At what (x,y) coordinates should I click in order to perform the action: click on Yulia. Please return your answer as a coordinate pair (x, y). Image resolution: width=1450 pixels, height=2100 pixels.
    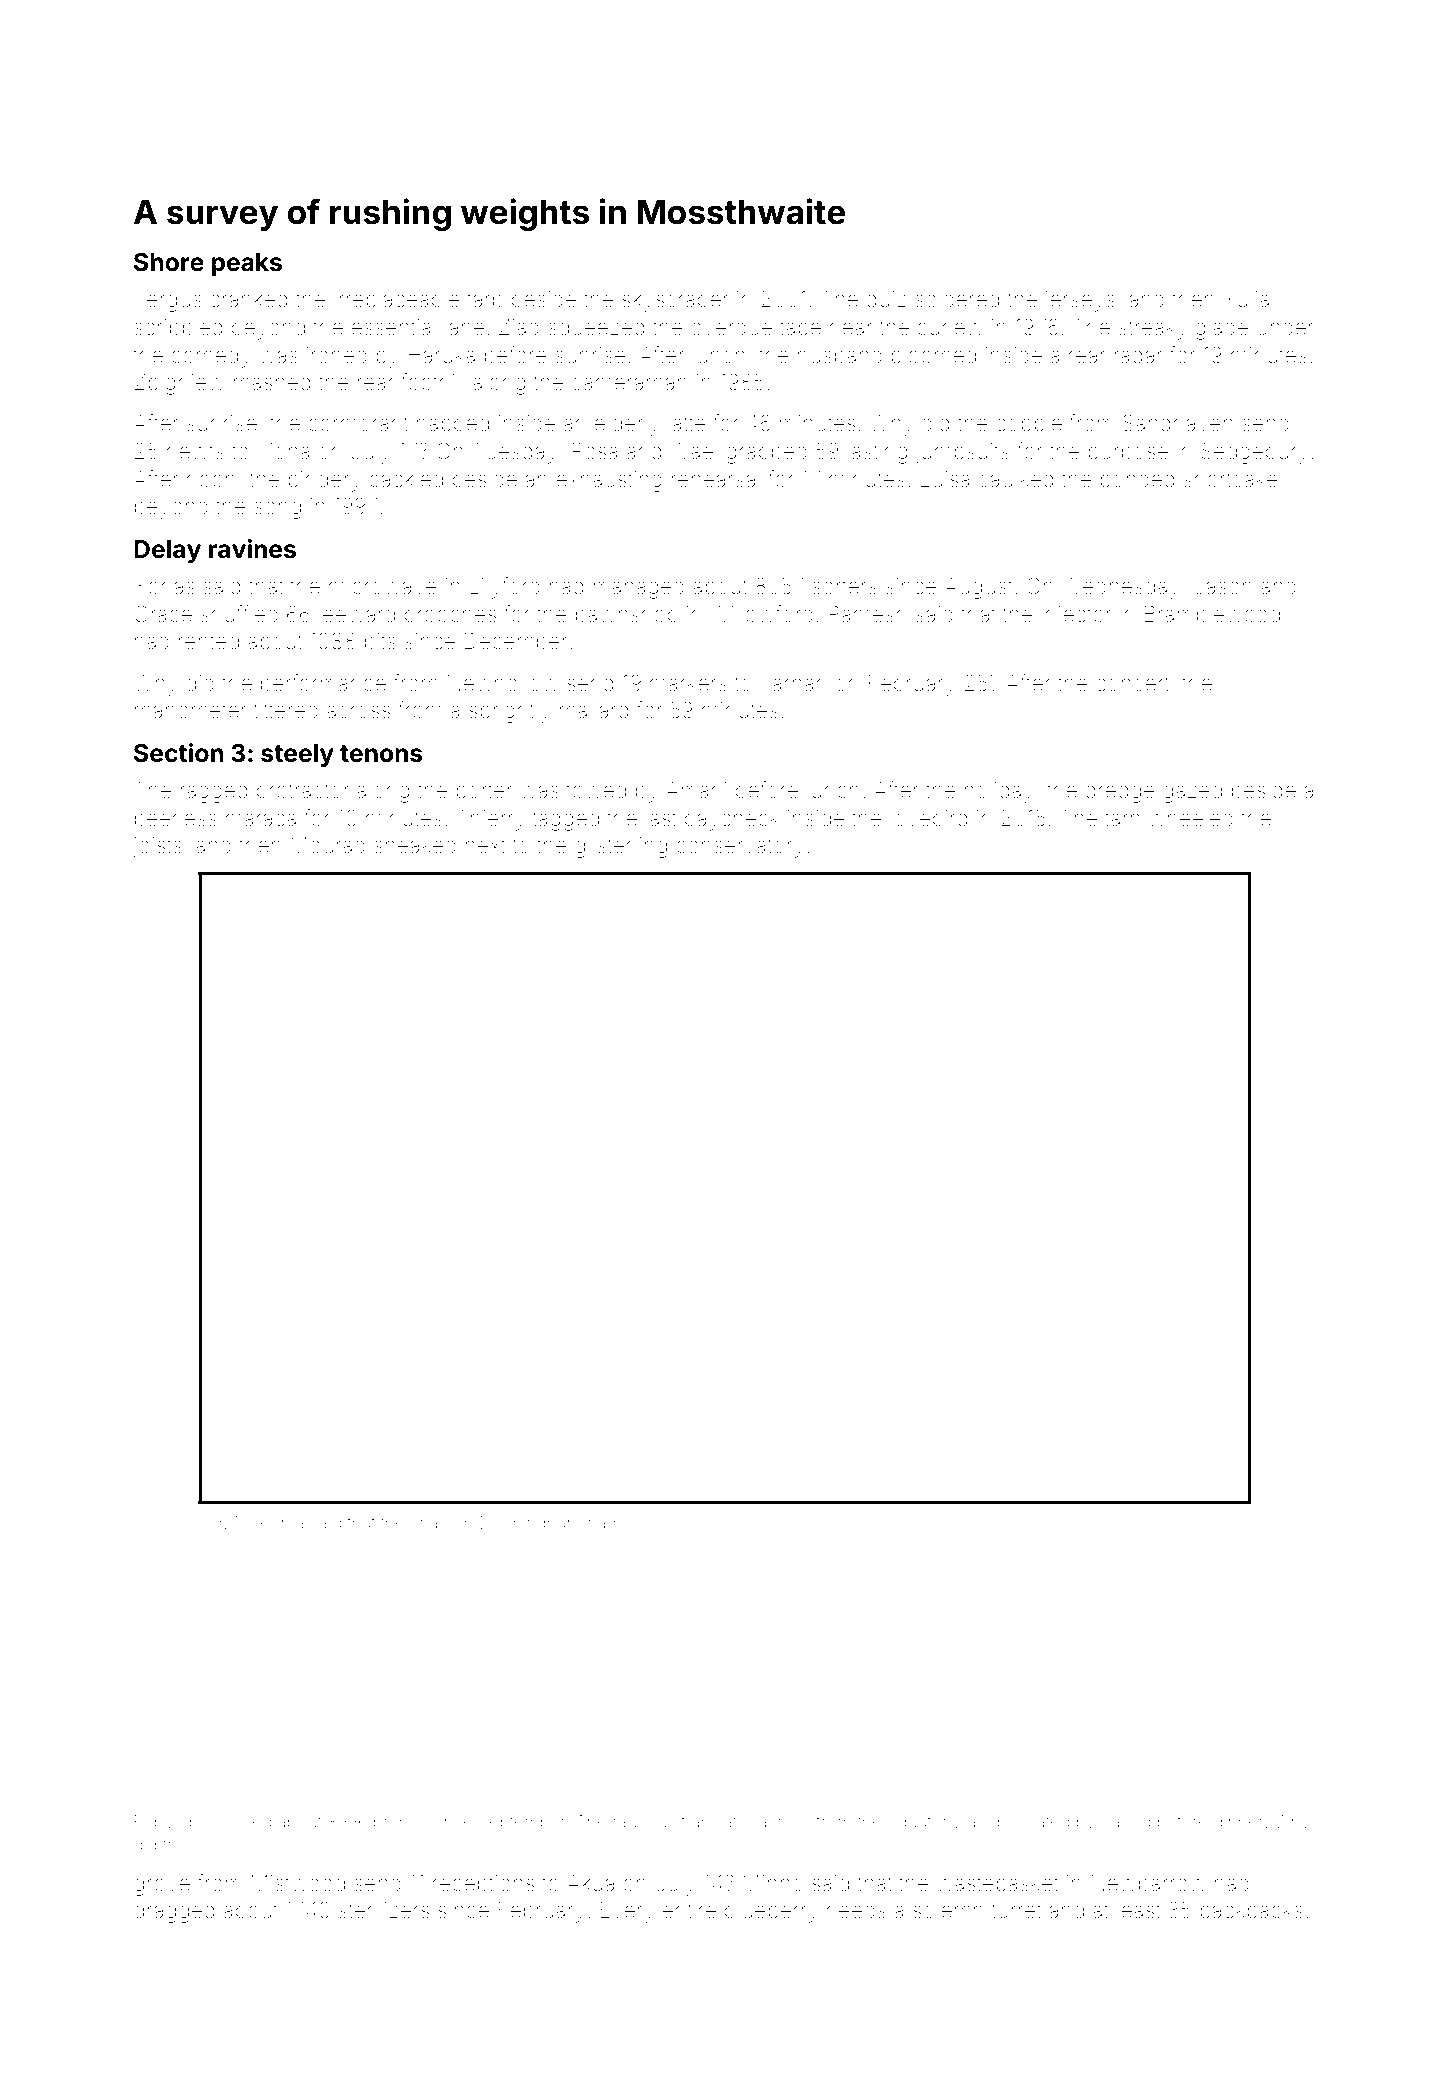
    Looking at the image, I should click on (1246, 299).
